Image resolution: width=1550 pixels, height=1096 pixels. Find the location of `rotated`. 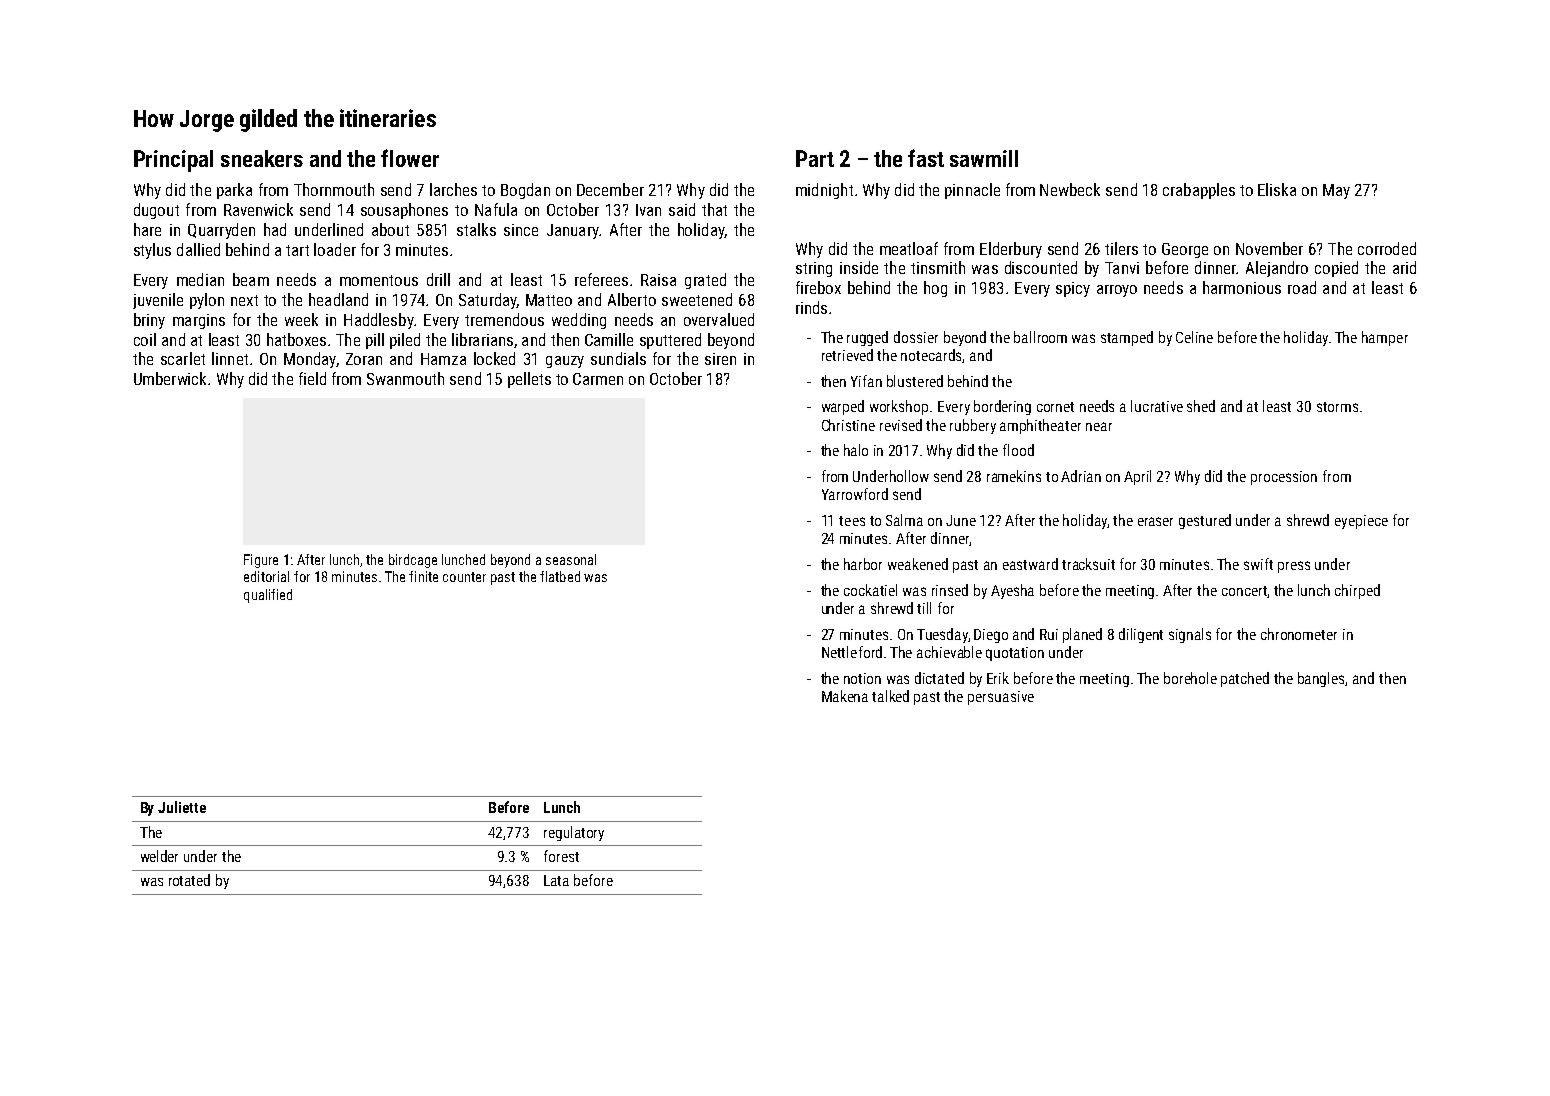

rotated is located at coordinates (189, 880).
